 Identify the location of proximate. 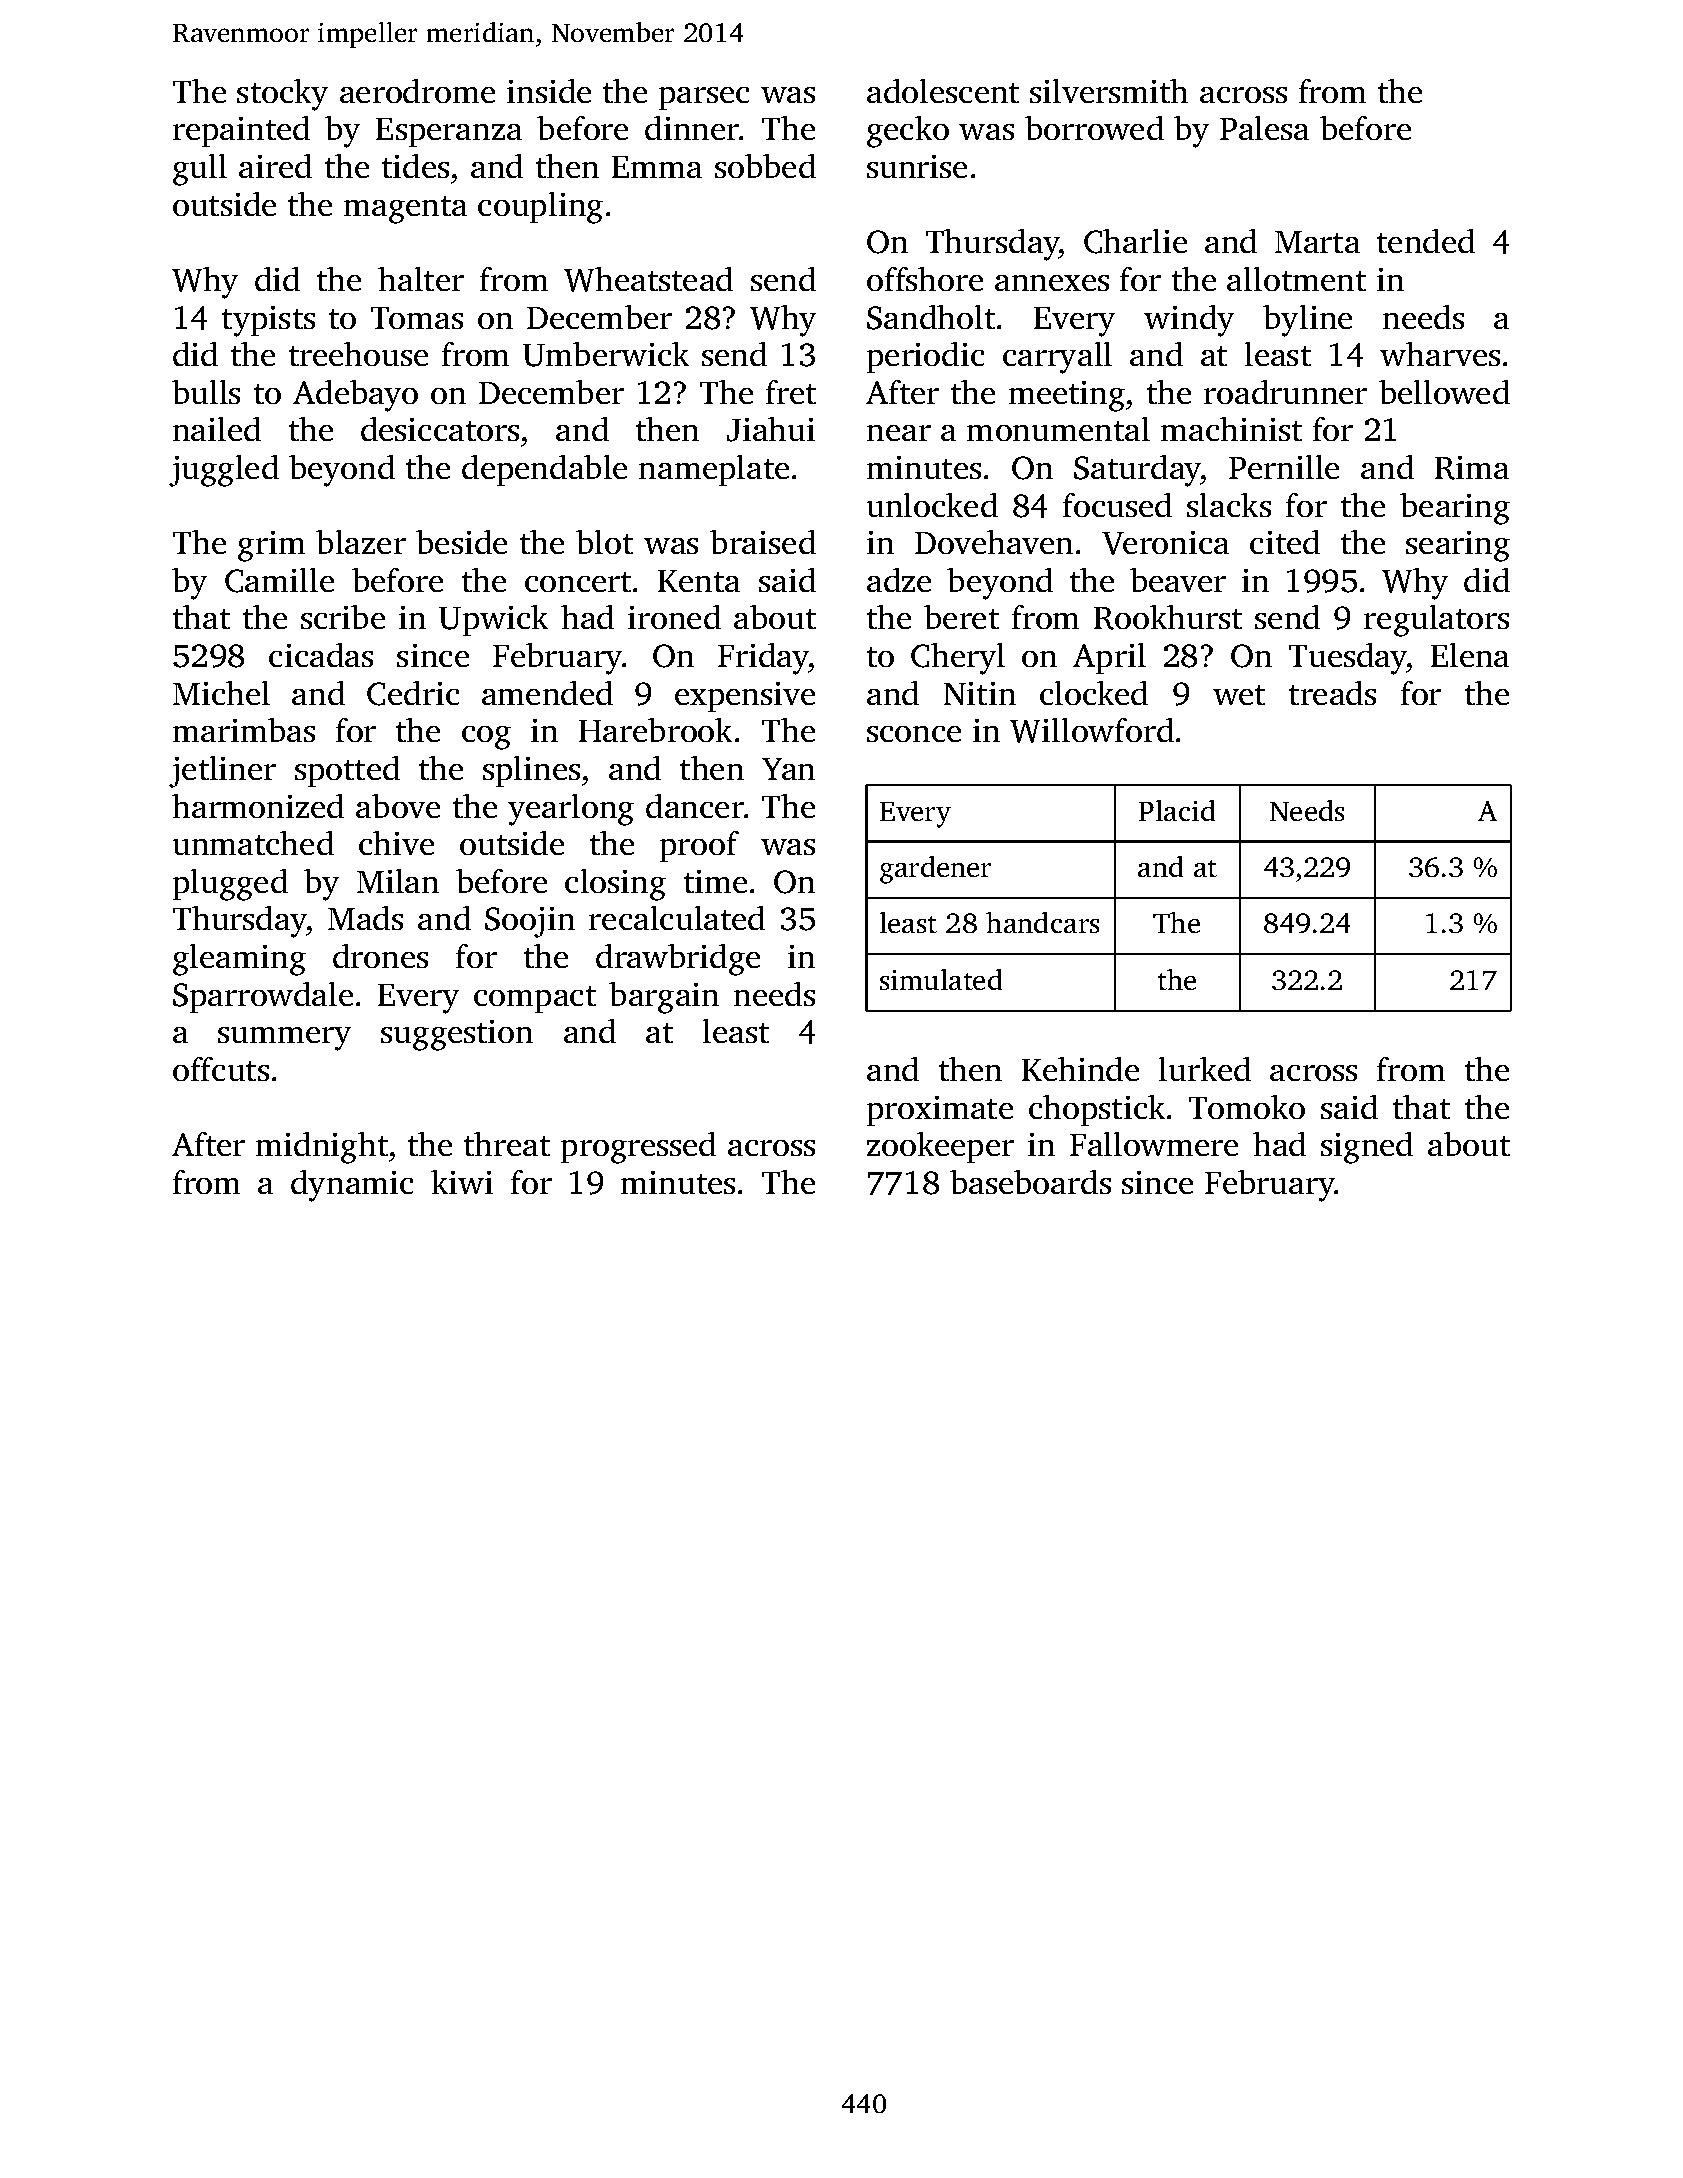
(940, 1111).
